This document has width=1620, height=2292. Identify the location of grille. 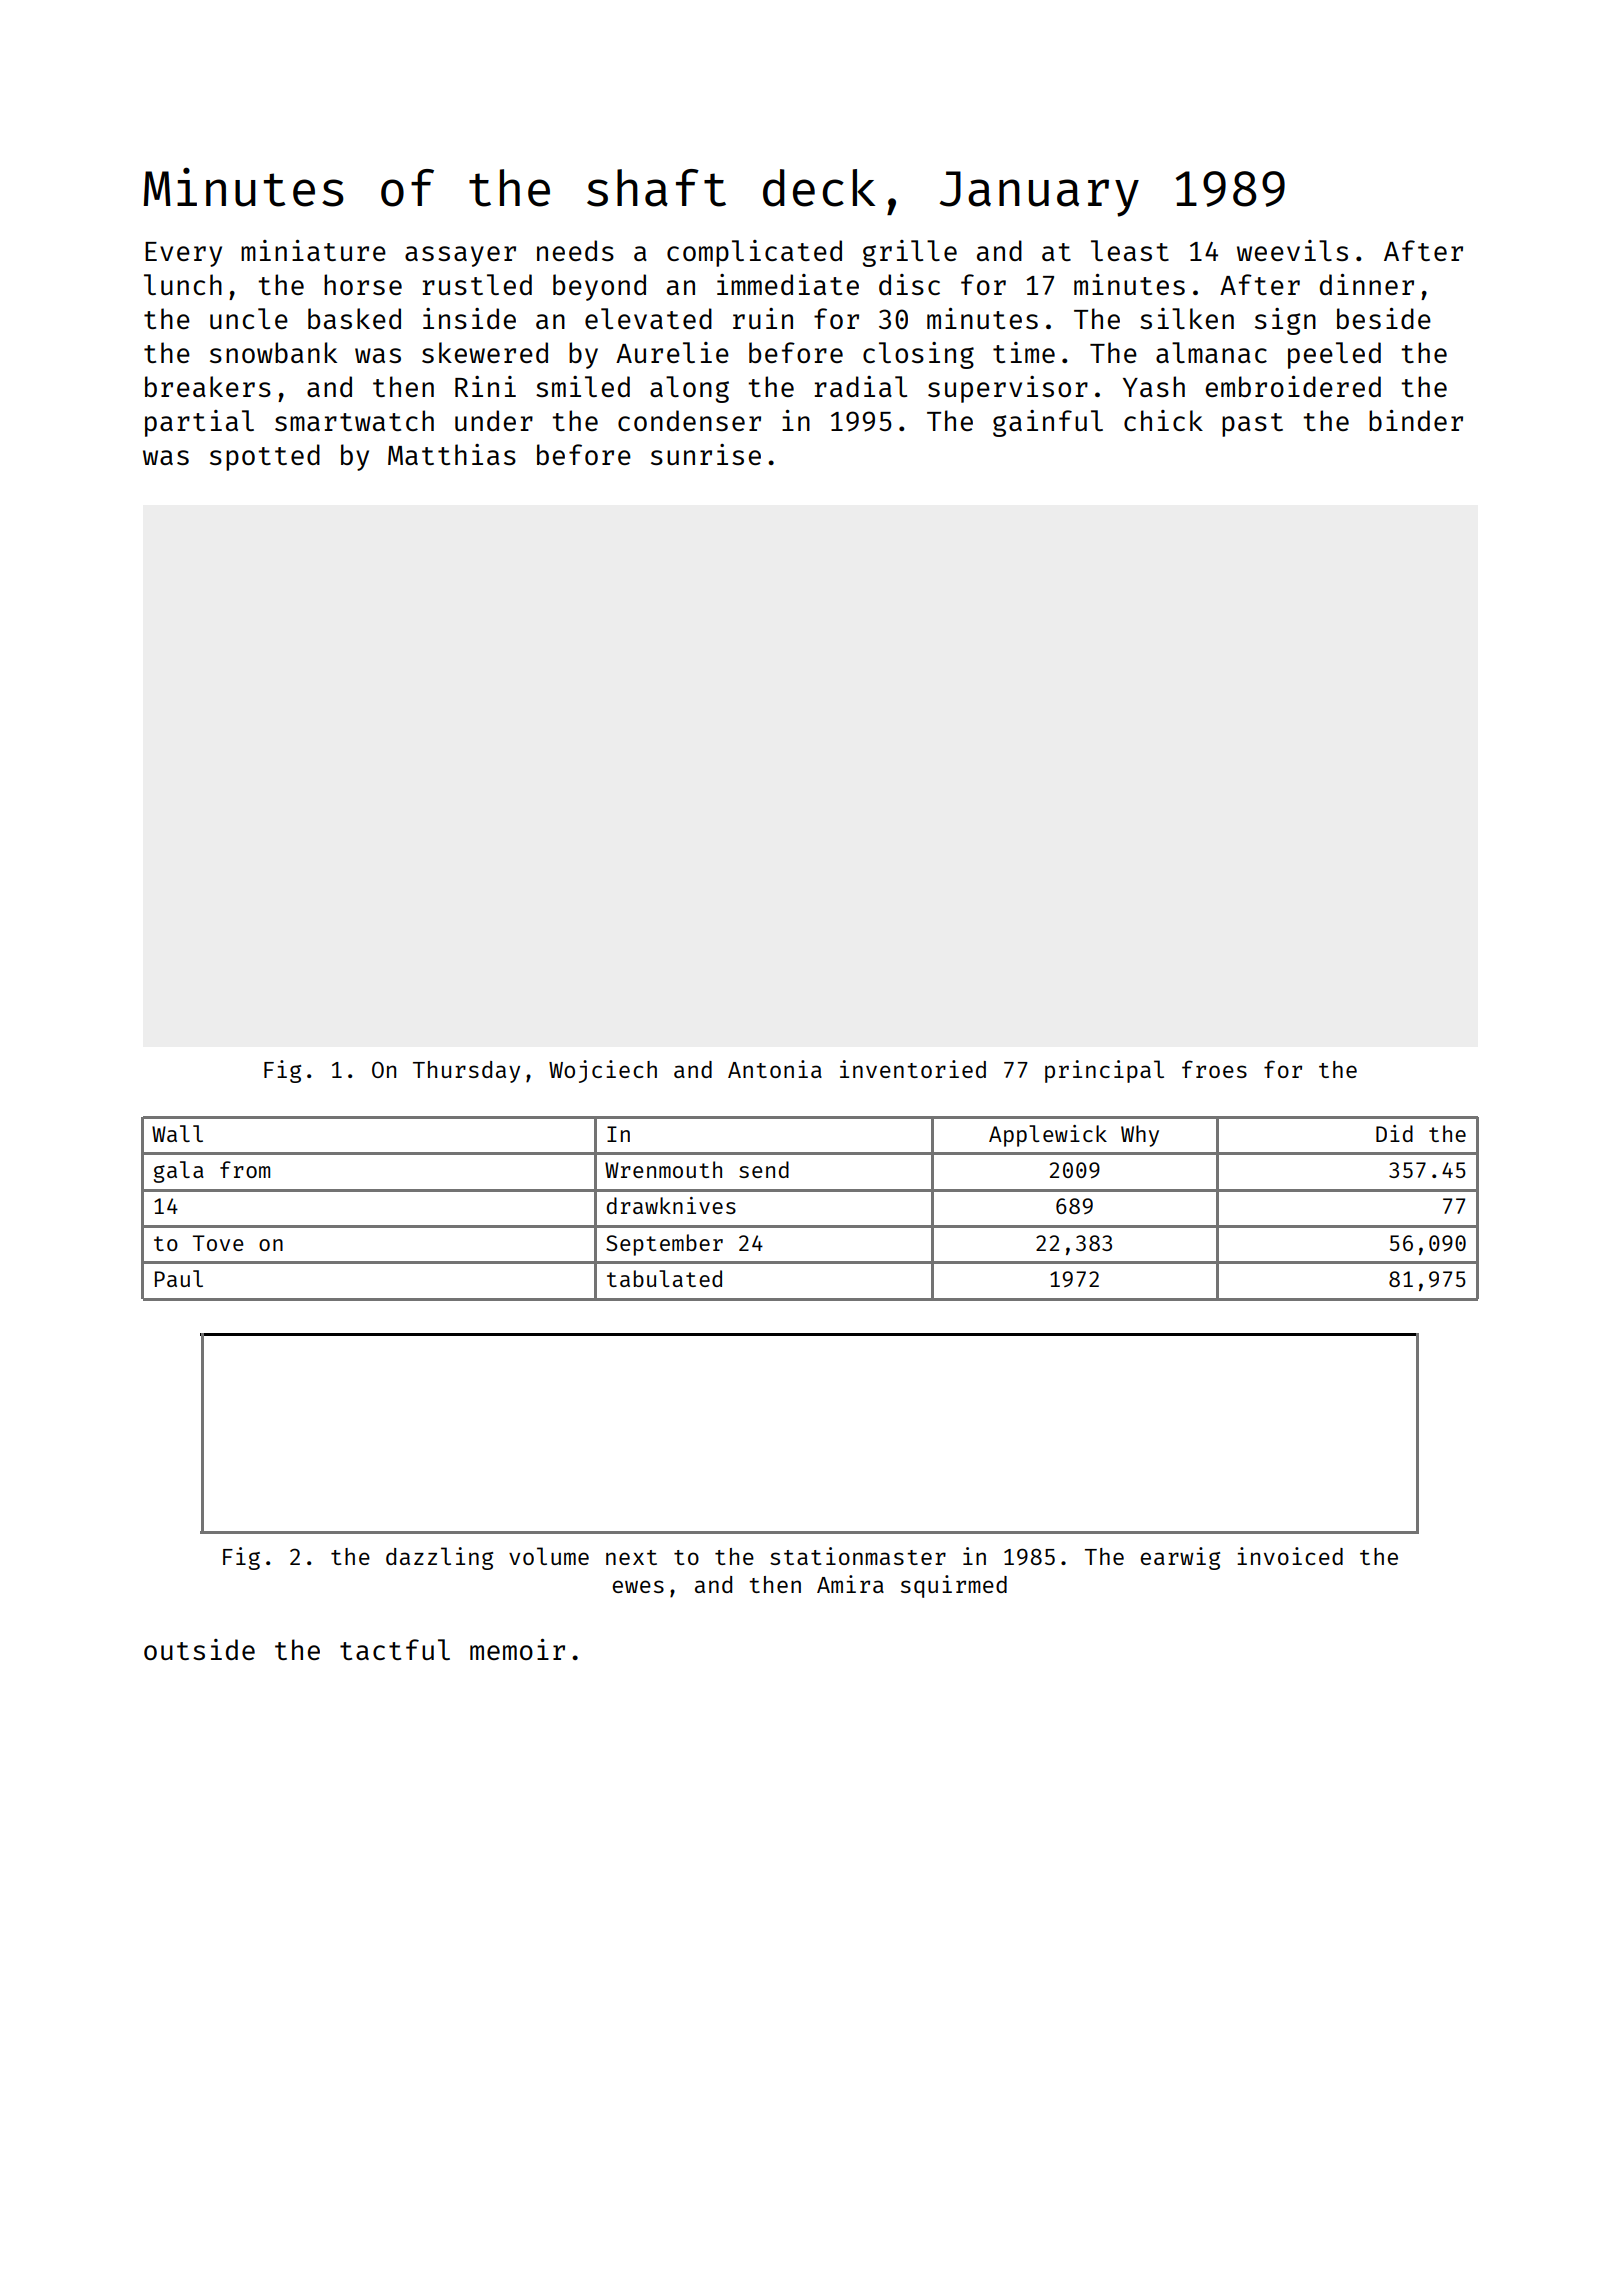
(910, 253).
